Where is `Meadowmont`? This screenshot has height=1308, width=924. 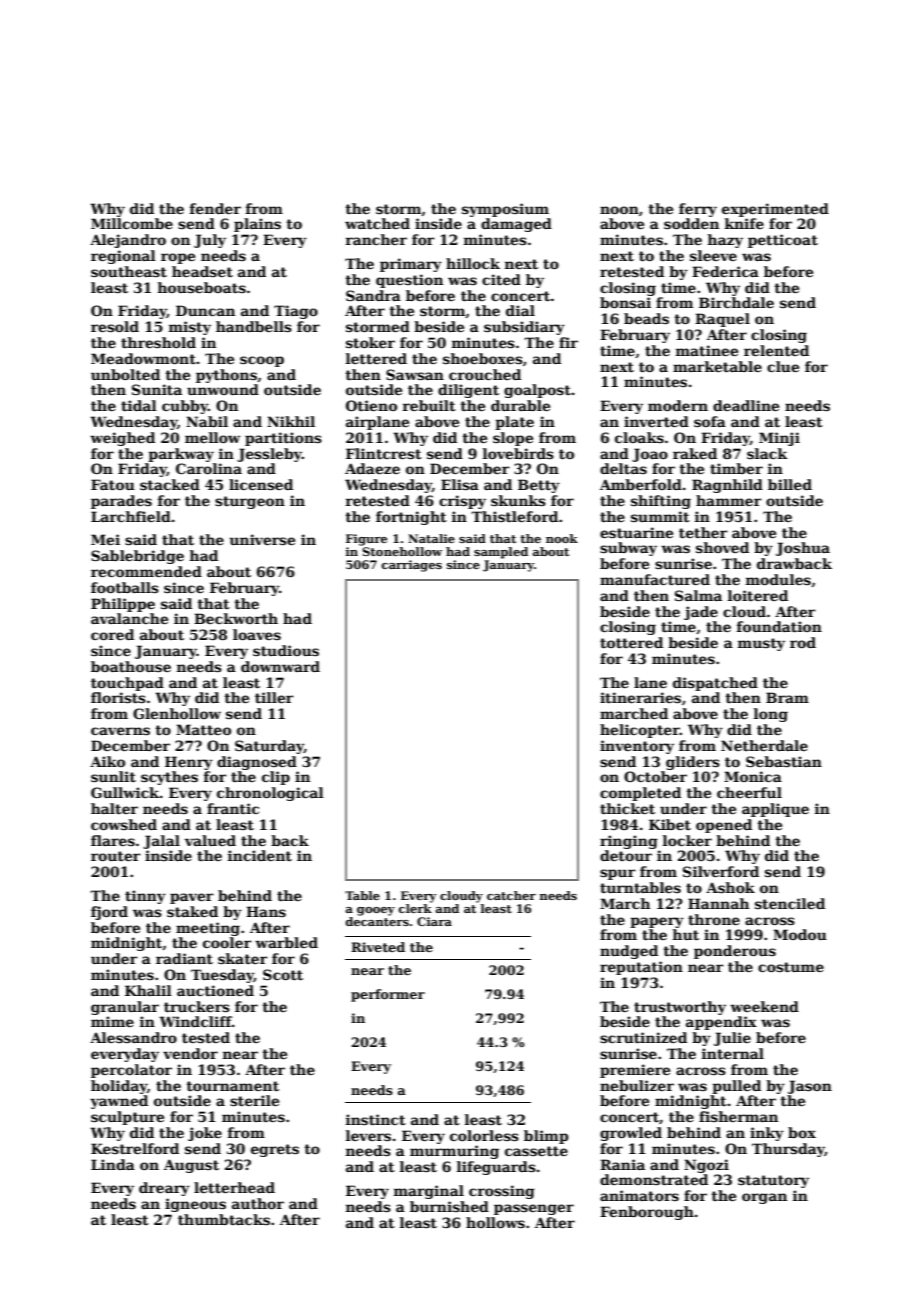 Meadowmont is located at coordinates (143, 358).
